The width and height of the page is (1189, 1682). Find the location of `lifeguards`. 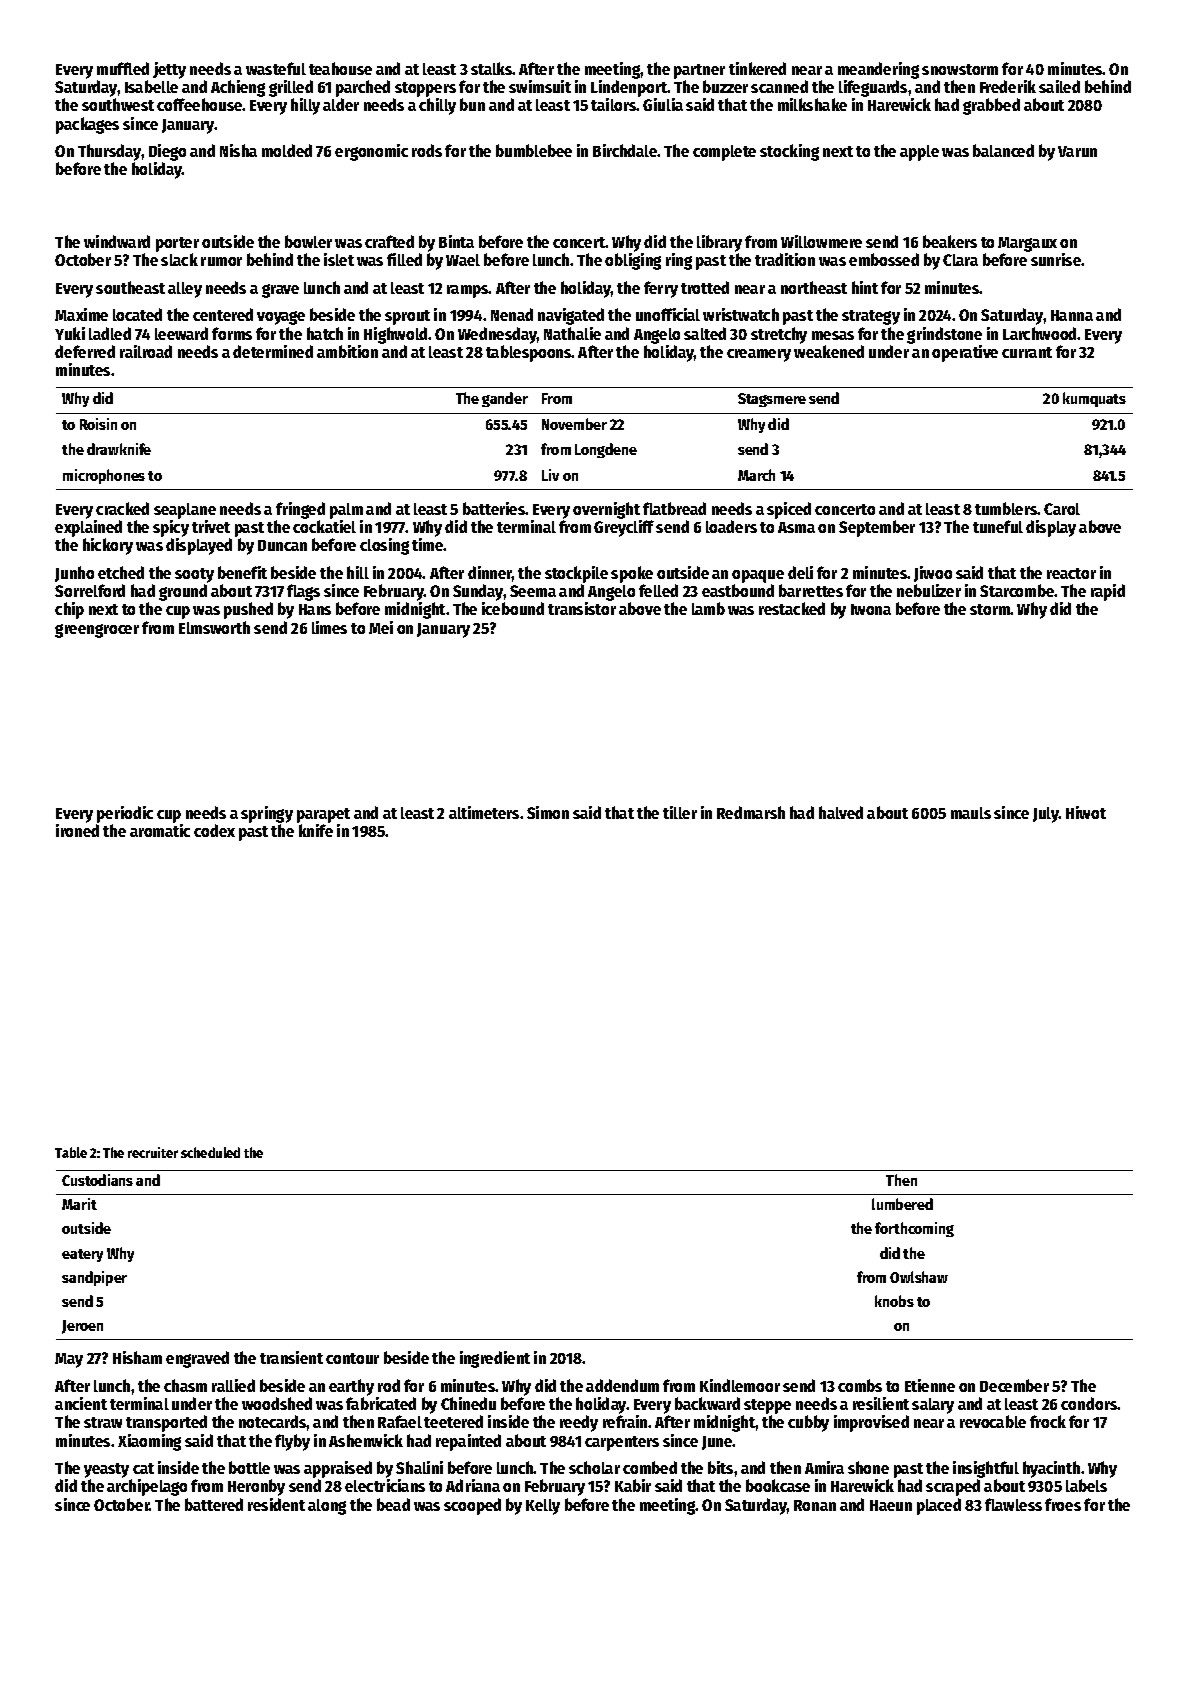

lifeguards is located at coordinates (873, 88).
